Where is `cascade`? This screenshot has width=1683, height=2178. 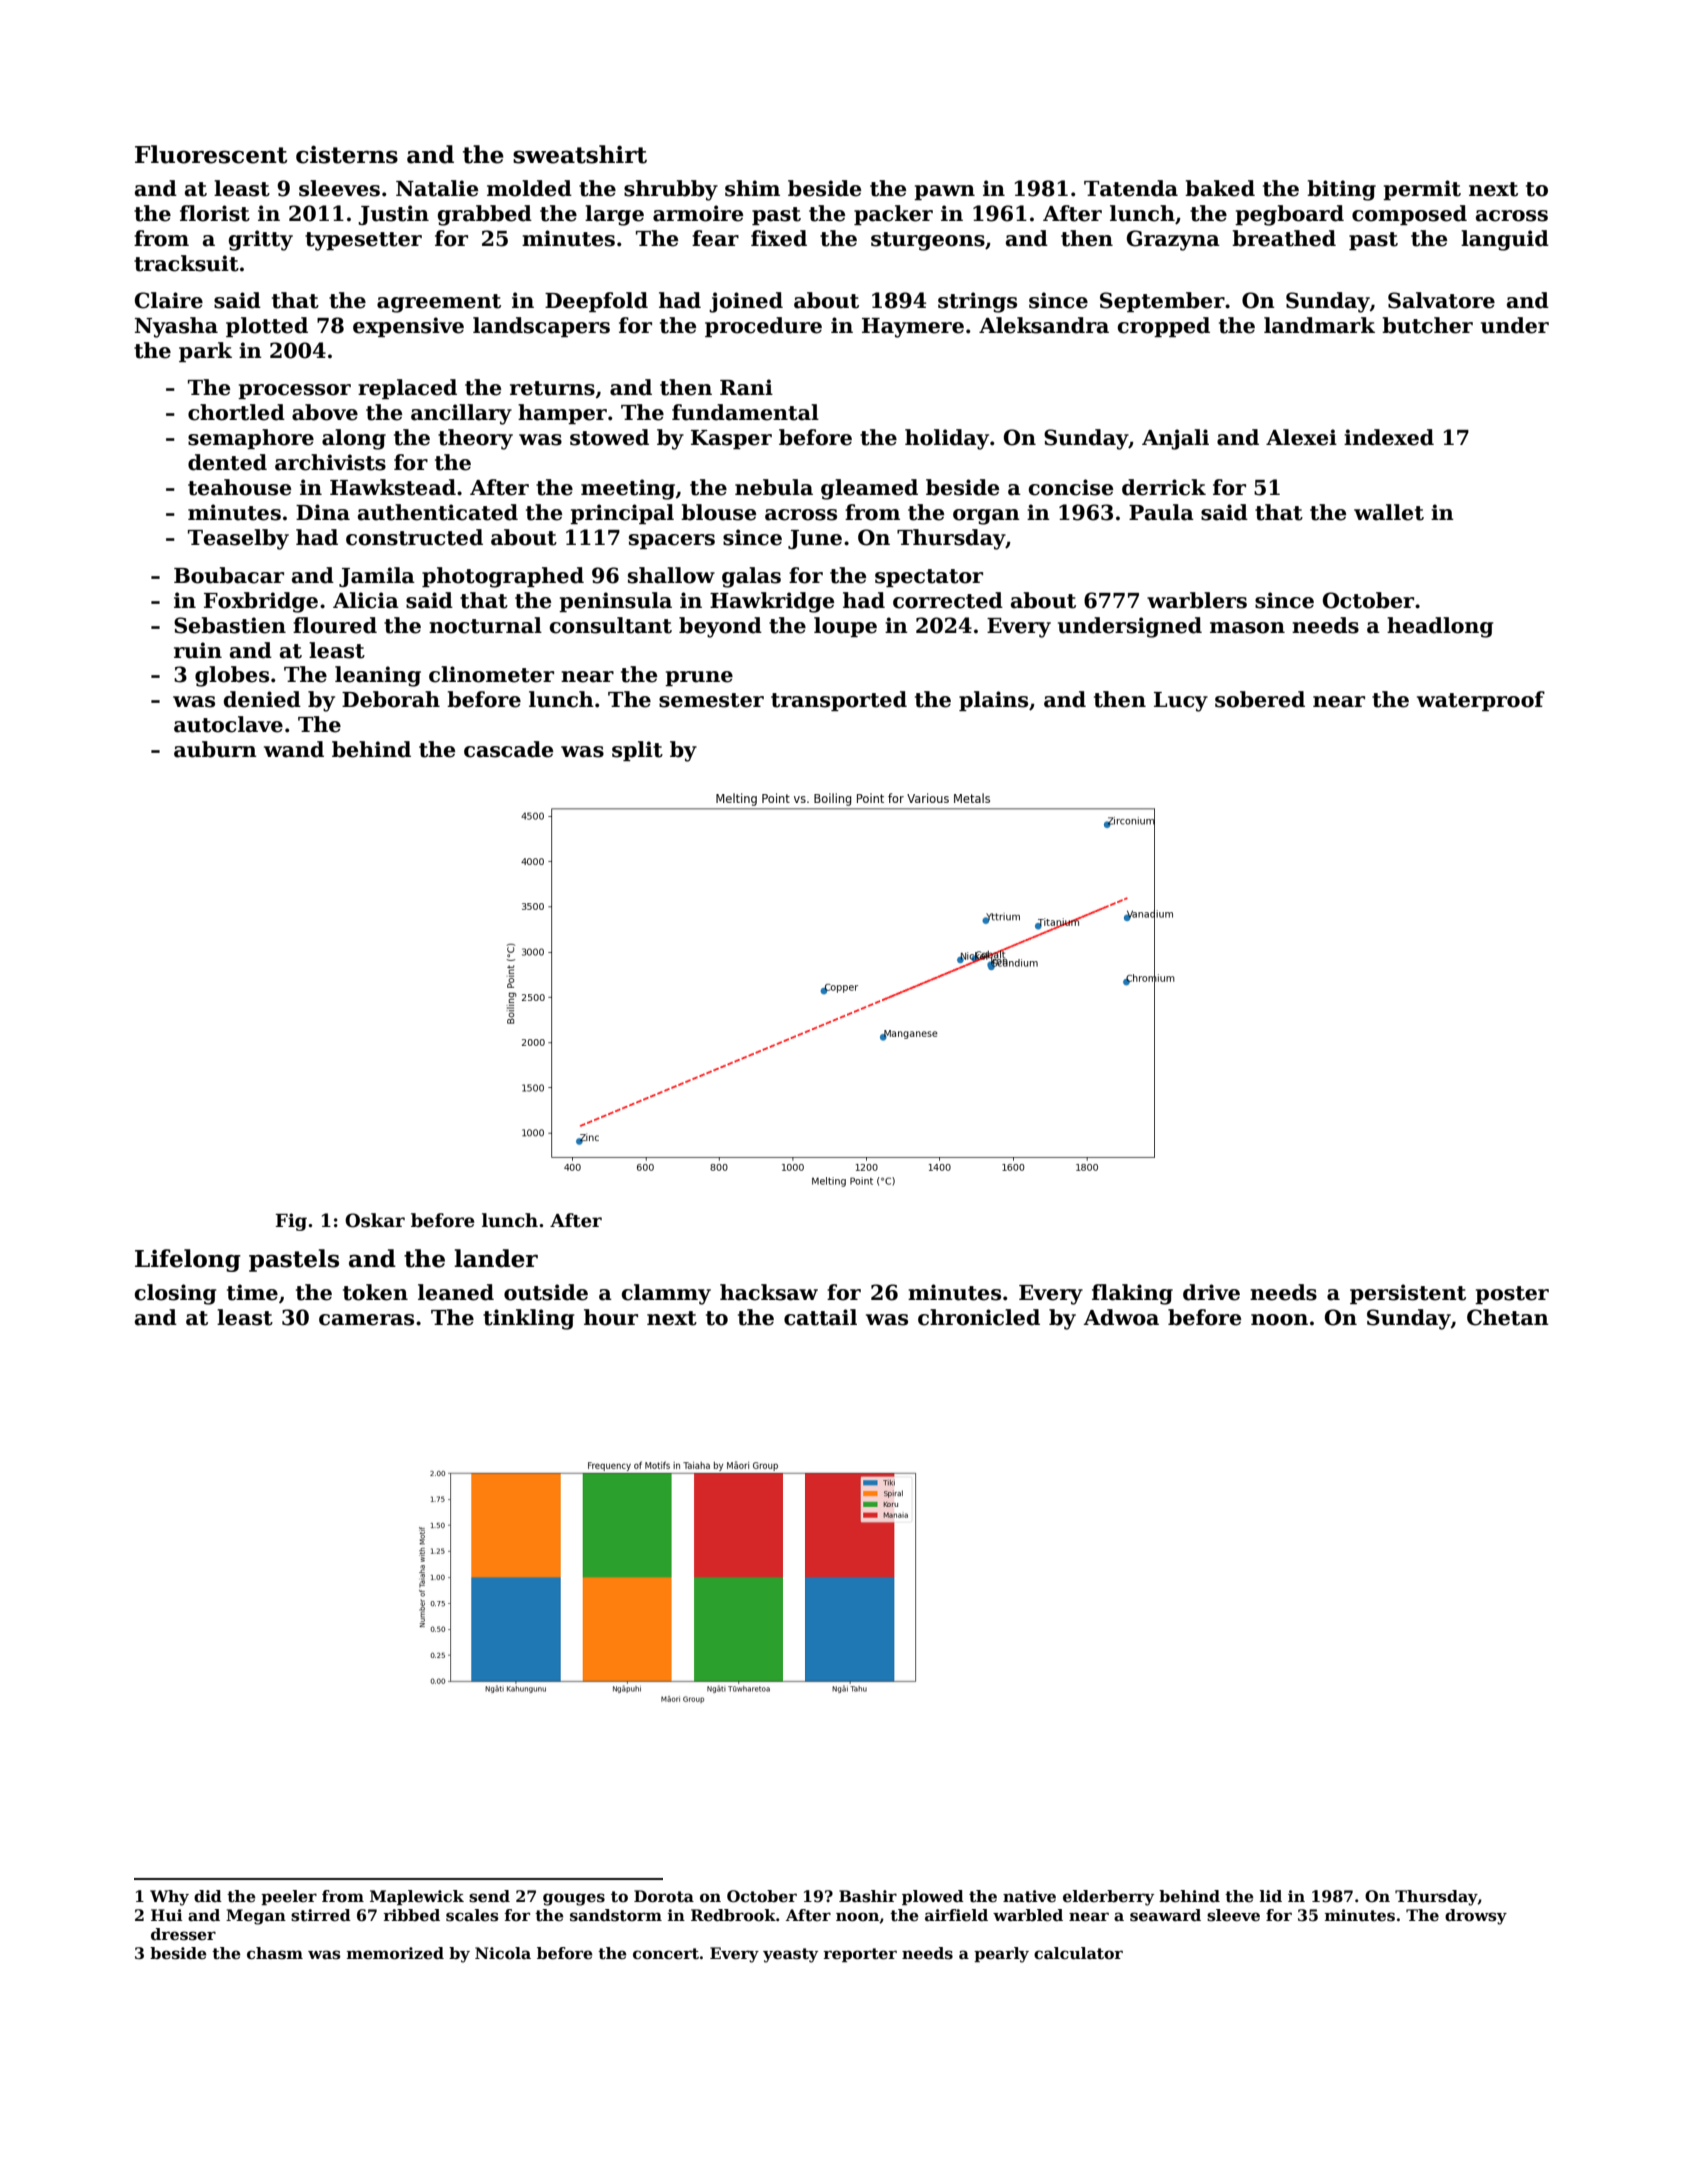
cascade is located at coordinates (508, 749).
